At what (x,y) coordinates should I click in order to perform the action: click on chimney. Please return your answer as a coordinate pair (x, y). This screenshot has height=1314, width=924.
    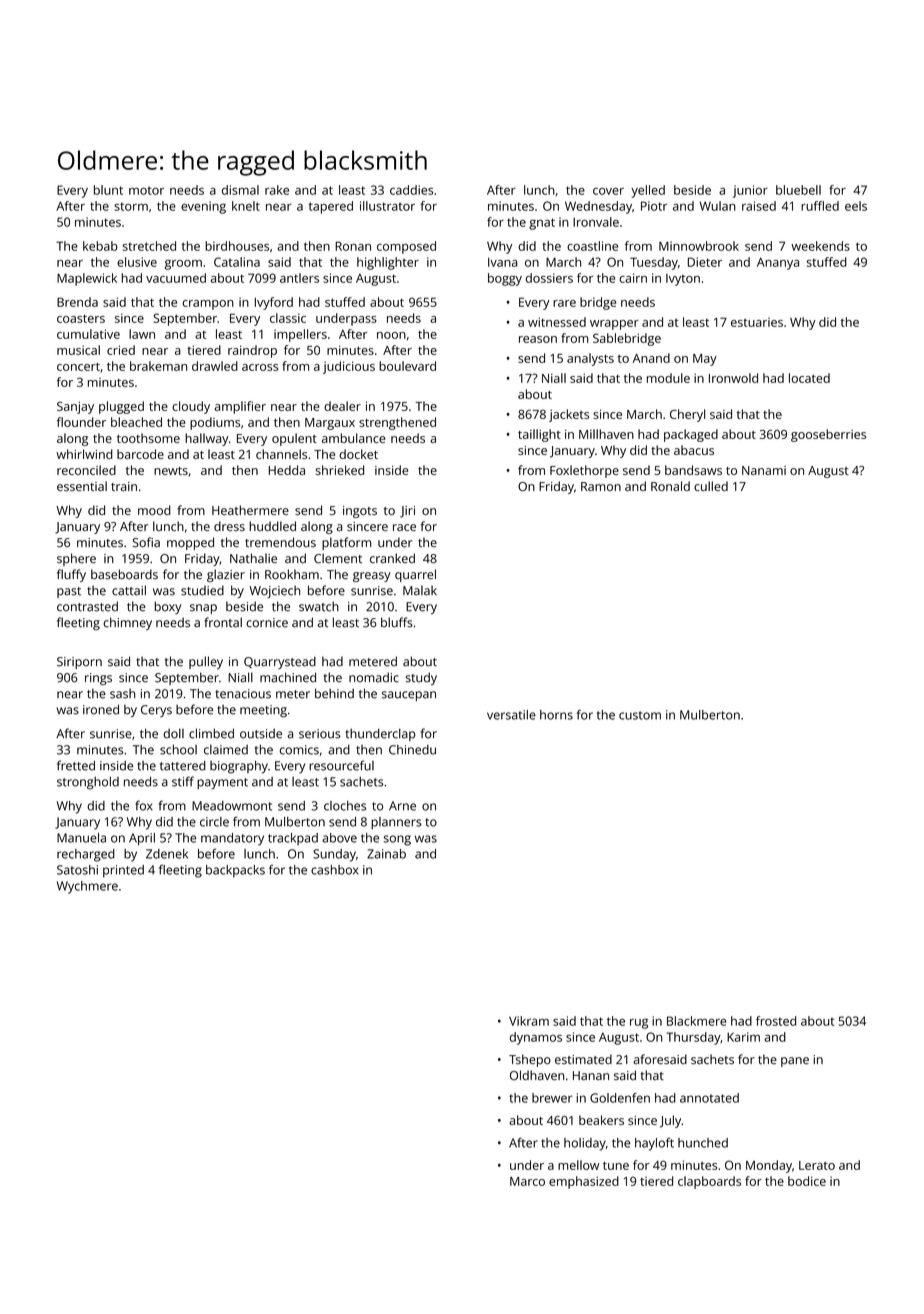
    Looking at the image, I should click on (127, 623).
